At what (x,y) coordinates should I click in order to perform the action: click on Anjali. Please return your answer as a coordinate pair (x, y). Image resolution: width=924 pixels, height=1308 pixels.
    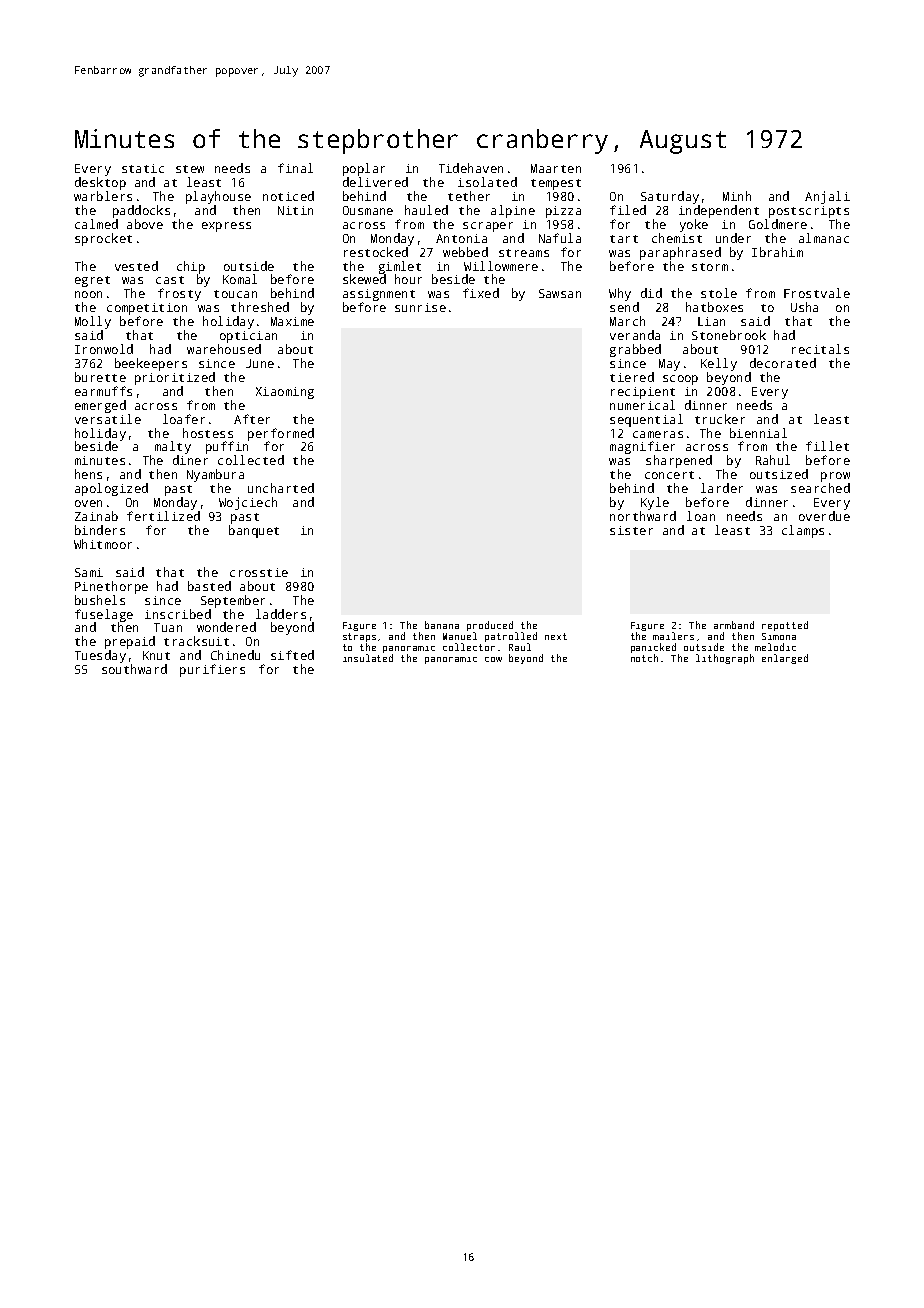
    Looking at the image, I should click on (827, 197).
